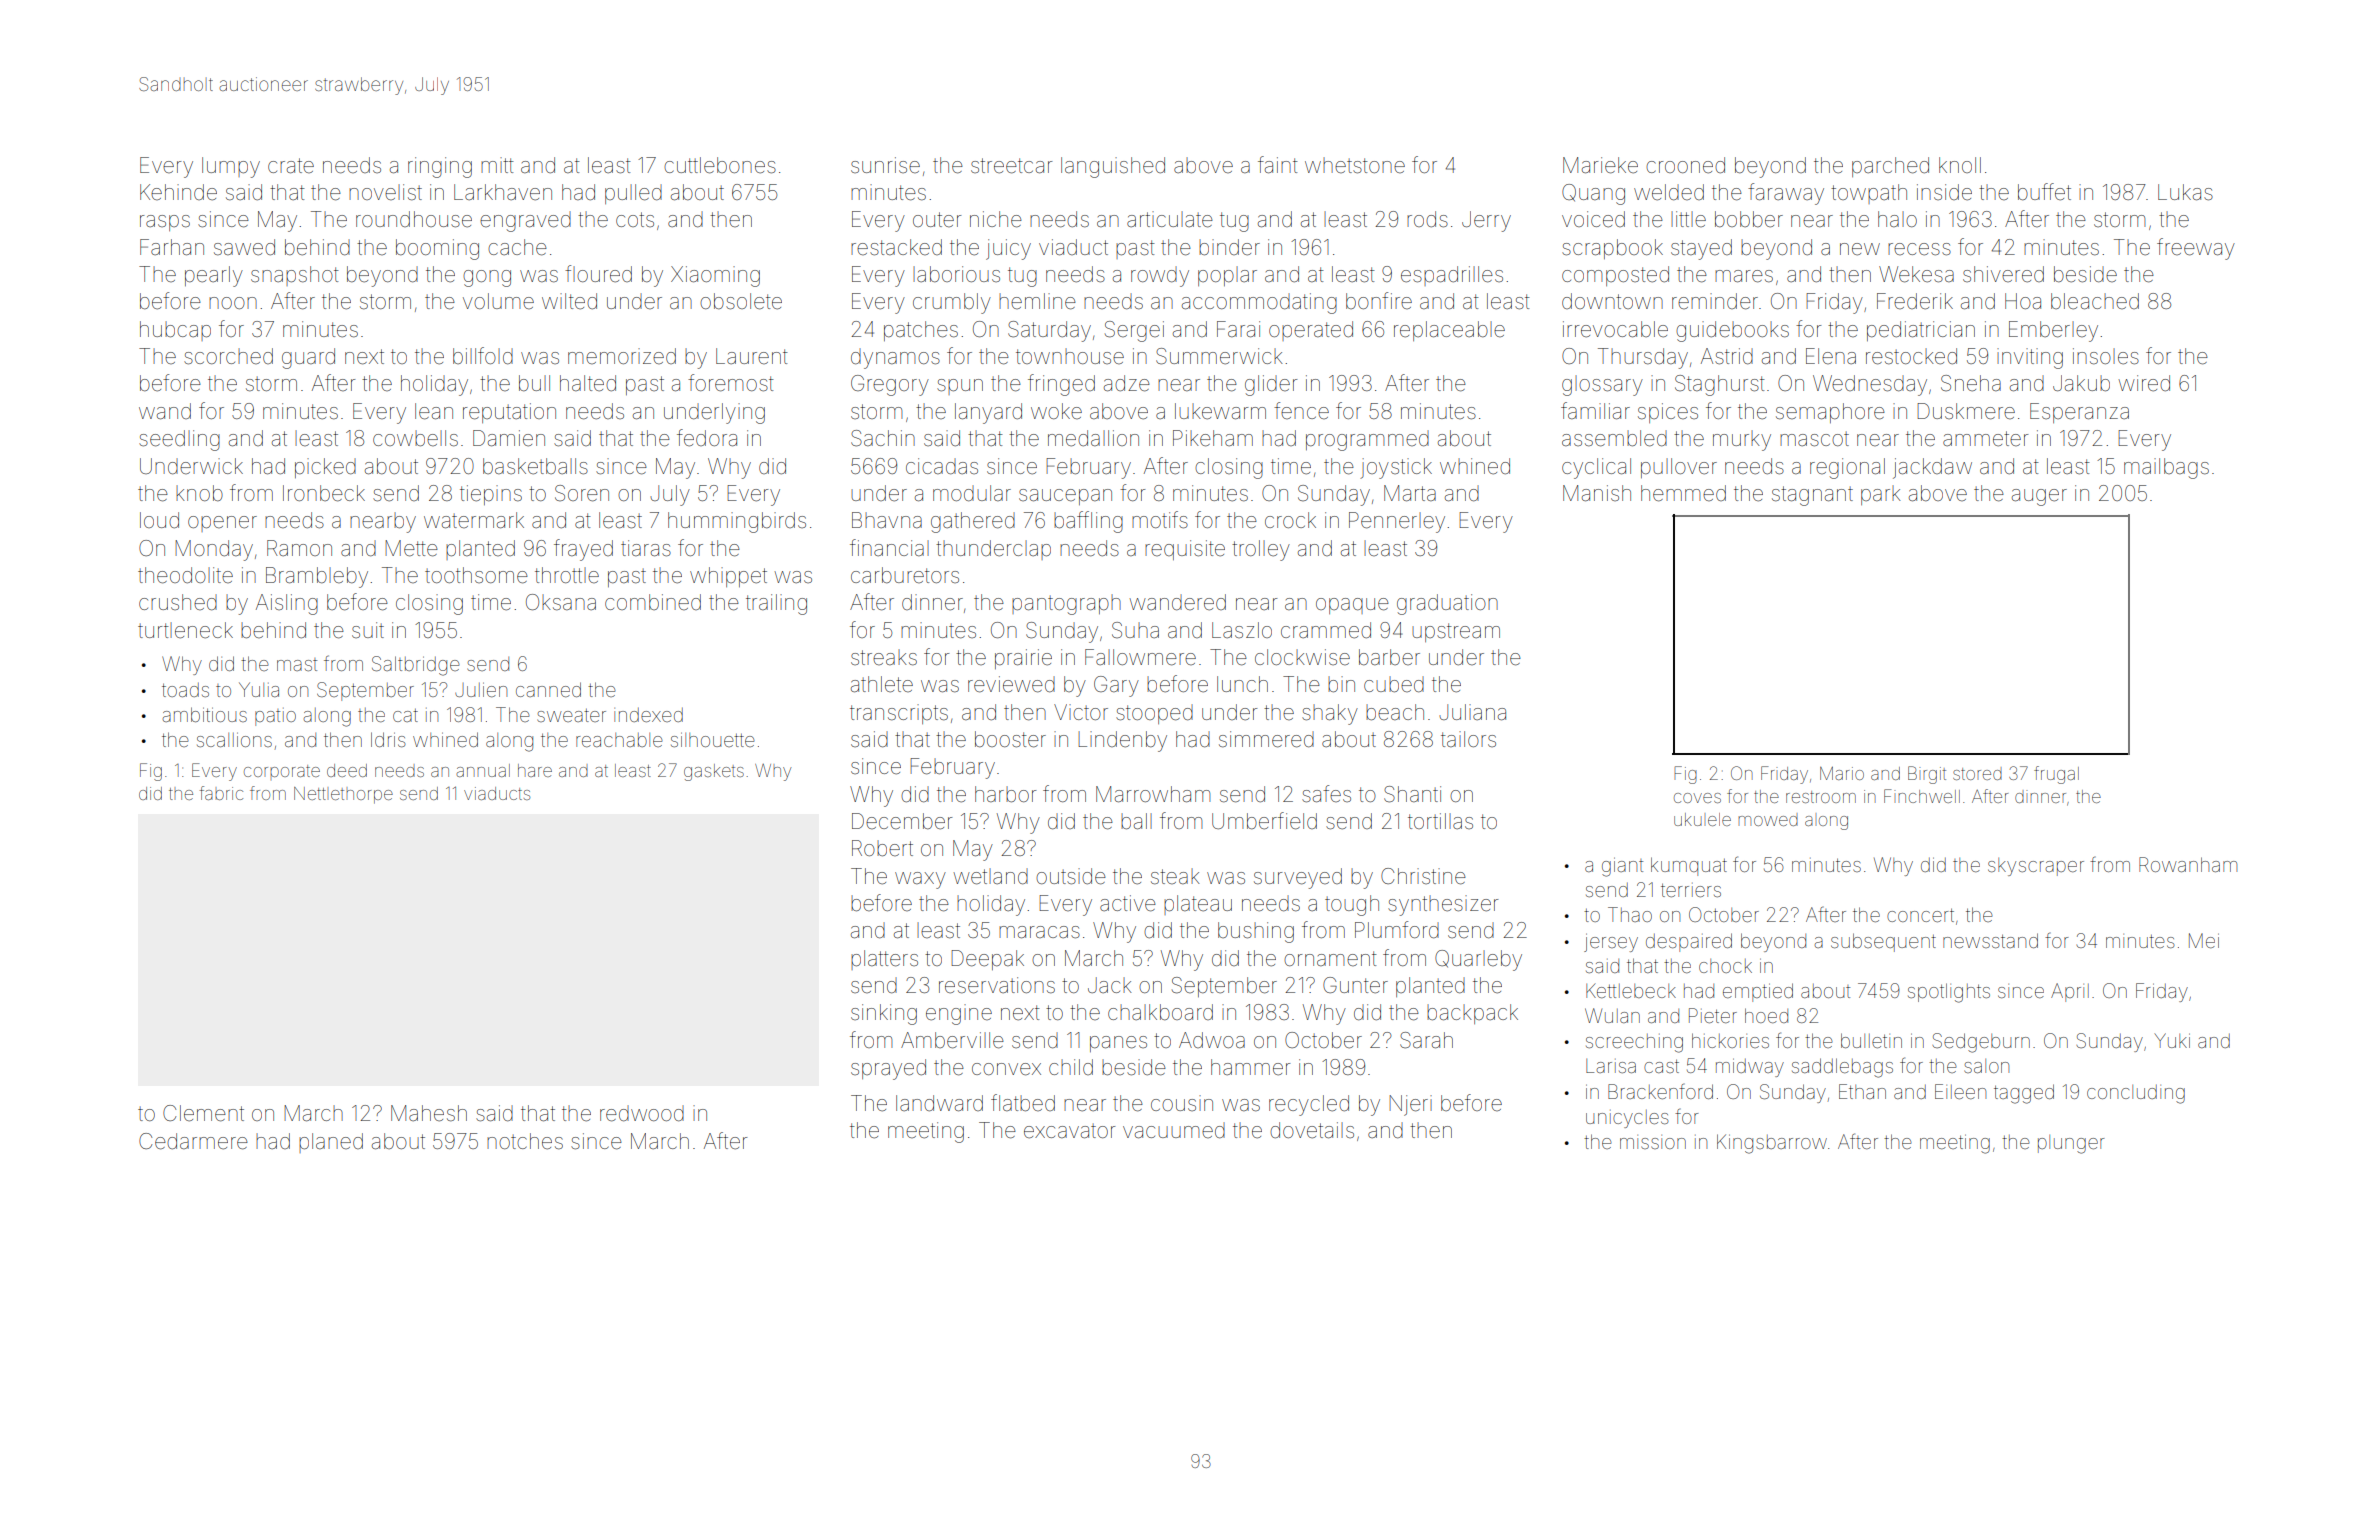 Image resolution: width=2380 pixels, height=1540 pixels. What do you see at coordinates (343, 795) in the image?
I see `Nettlethorpe` at bounding box center [343, 795].
